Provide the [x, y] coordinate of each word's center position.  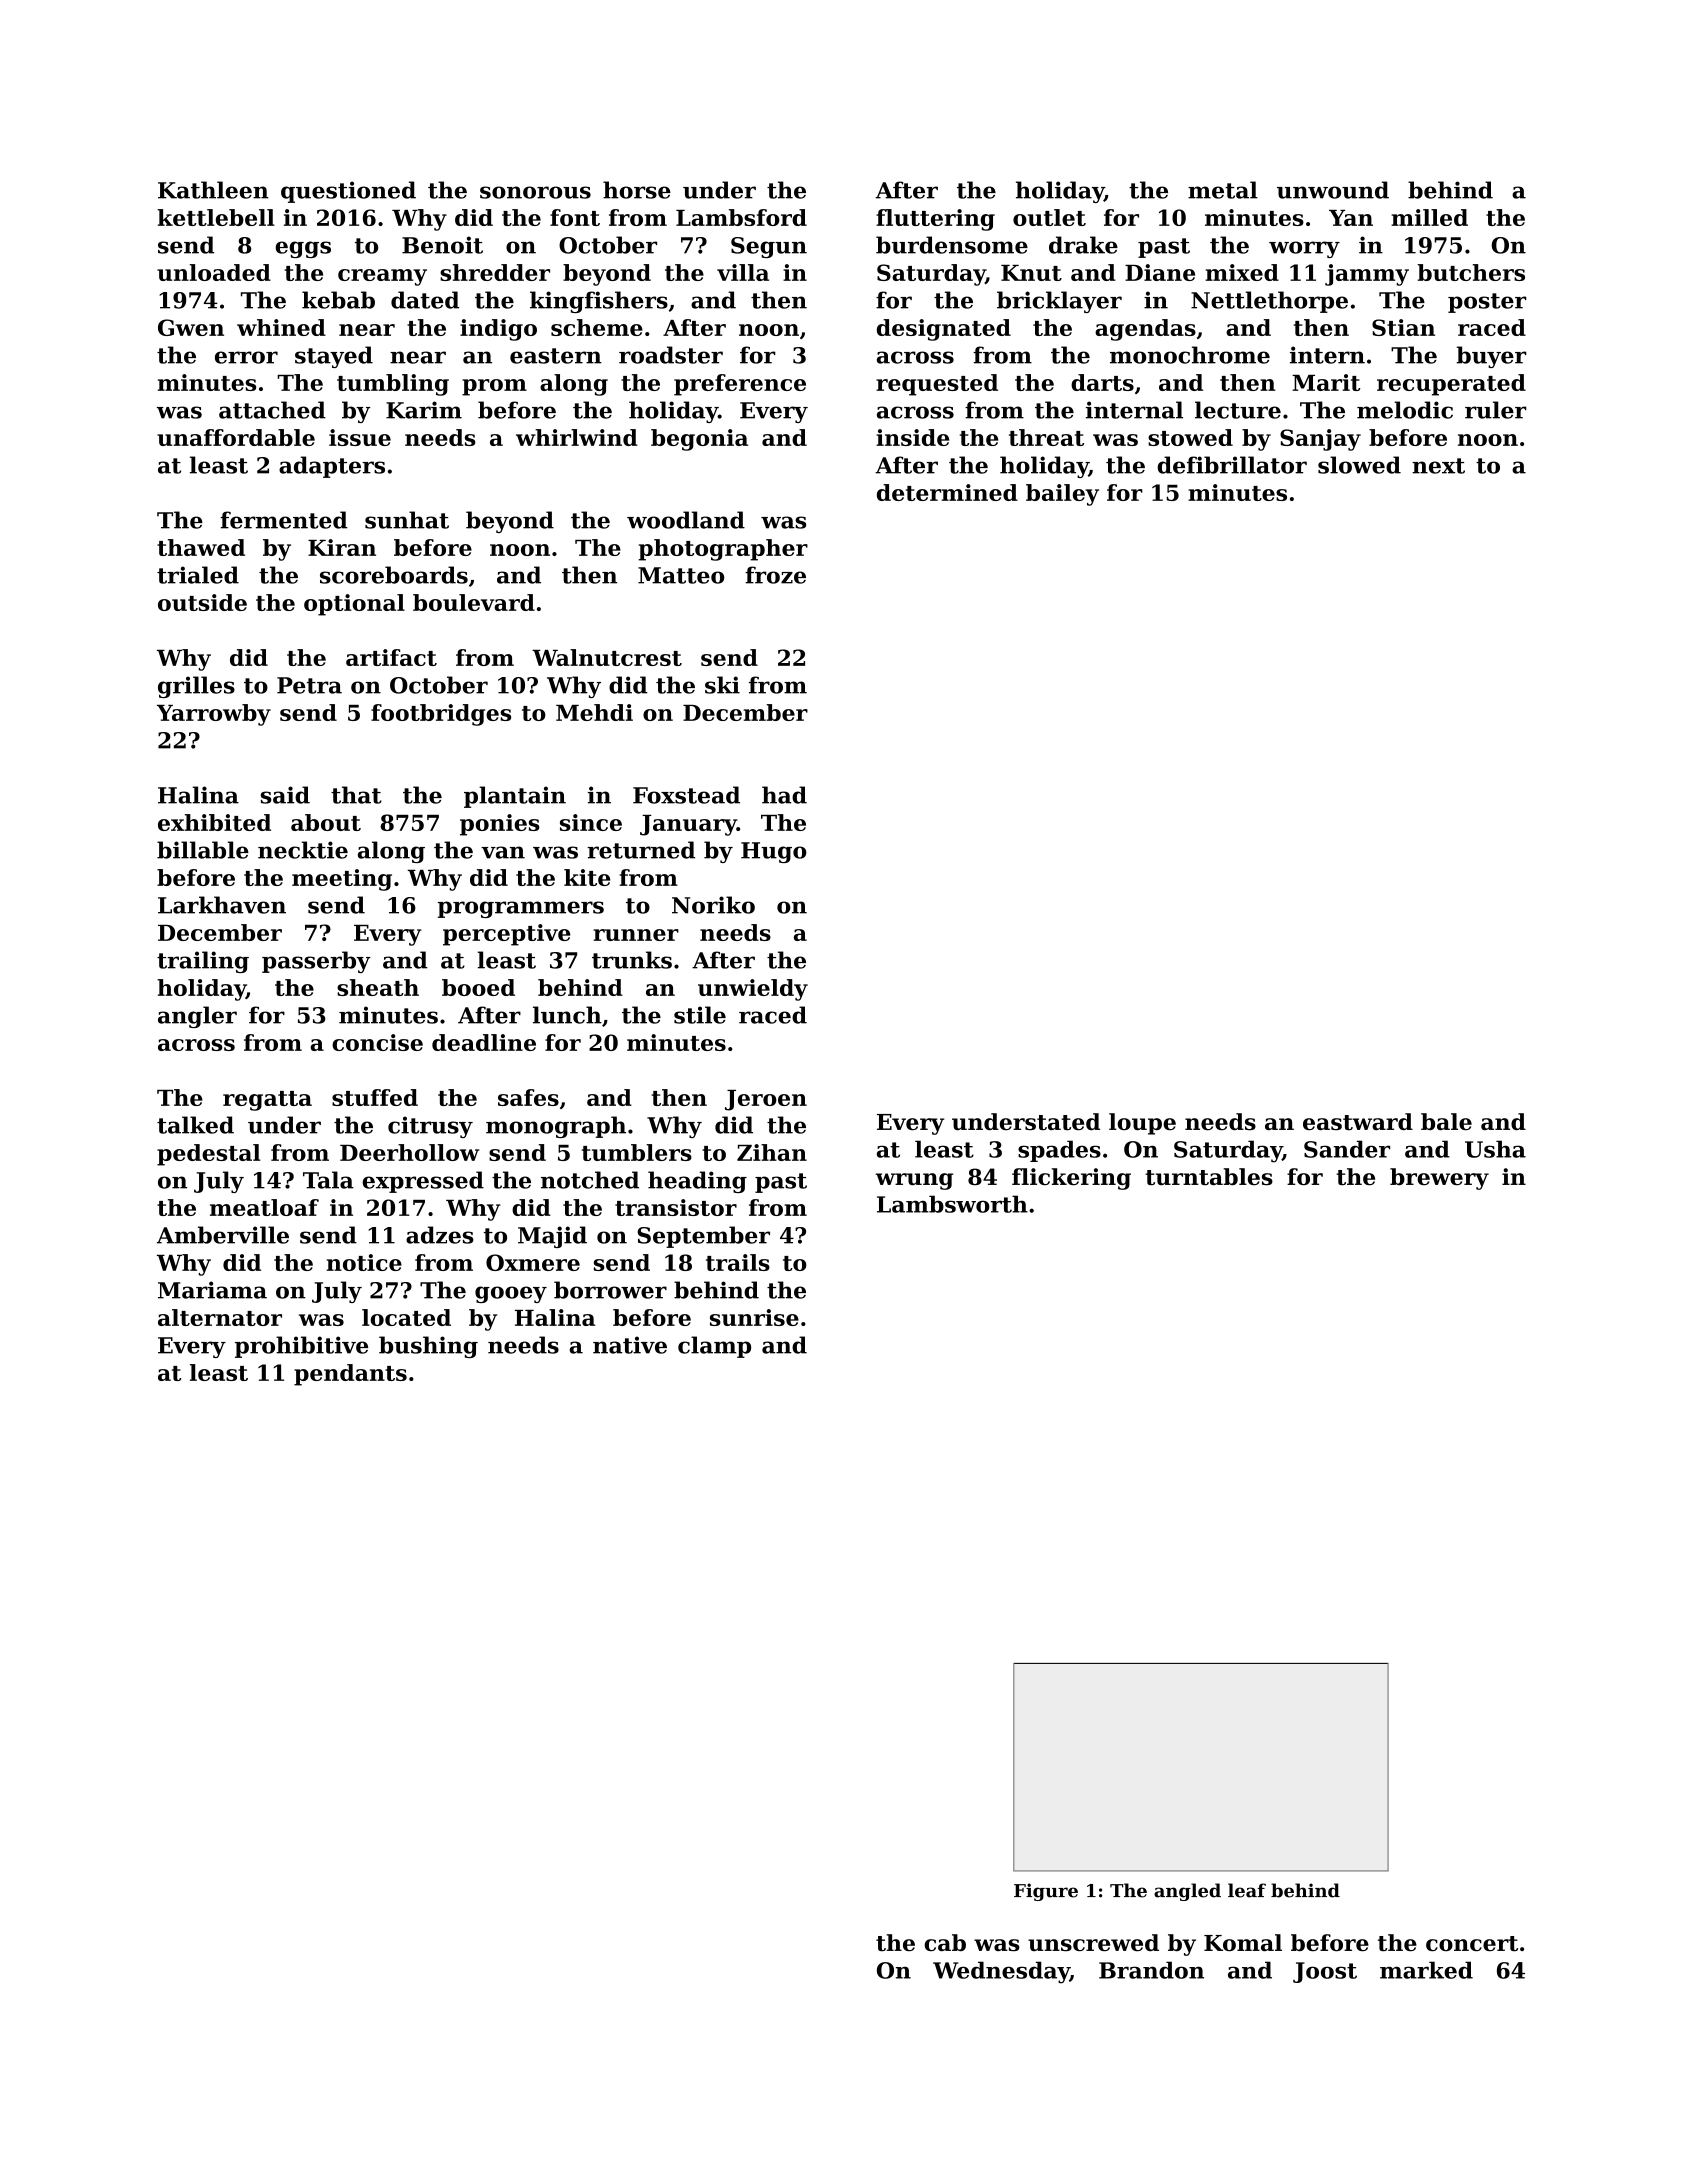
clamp [714, 1347]
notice [364, 1262]
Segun [769, 247]
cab [945, 1942]
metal [1223, 190]
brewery [1439, 1179]
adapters [332, 467]
